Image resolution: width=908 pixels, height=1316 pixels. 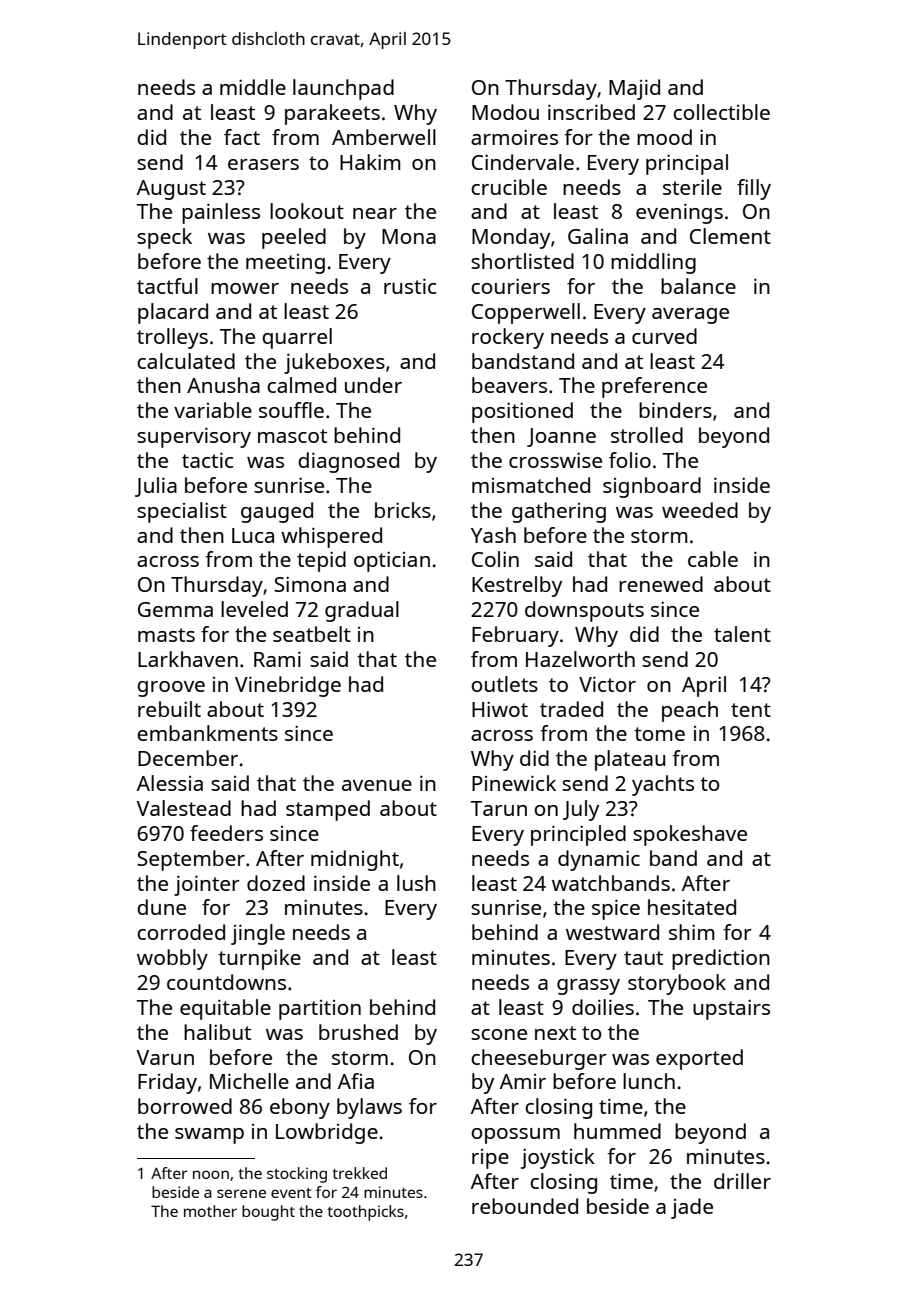 What do you see at coordinates (164, 238) in the document?
I see `speck` at bounding box center [164, 238].
